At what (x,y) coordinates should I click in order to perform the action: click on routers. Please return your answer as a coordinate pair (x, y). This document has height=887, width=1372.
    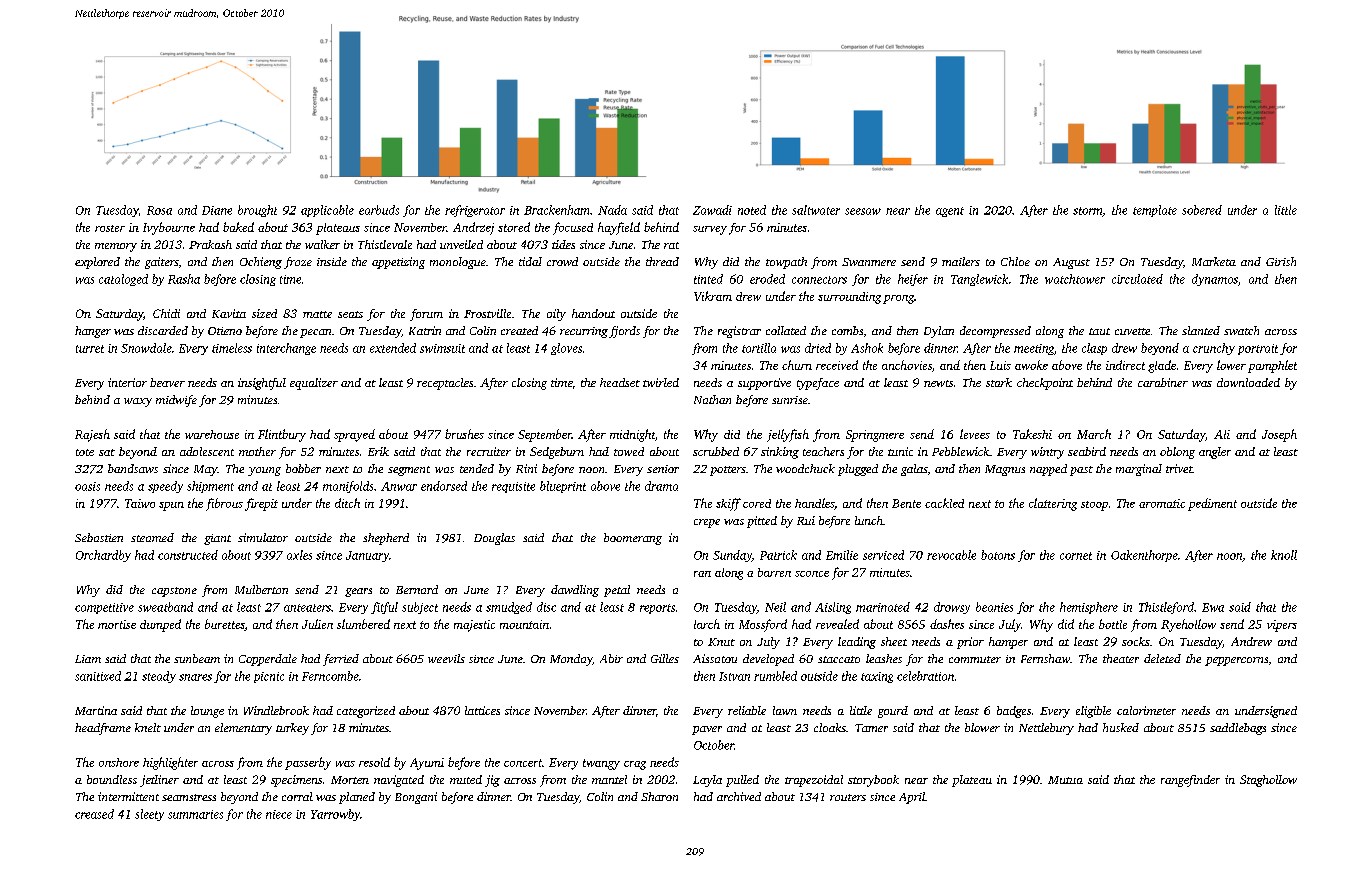
    Looking at the image, I should click on (848, 797).
